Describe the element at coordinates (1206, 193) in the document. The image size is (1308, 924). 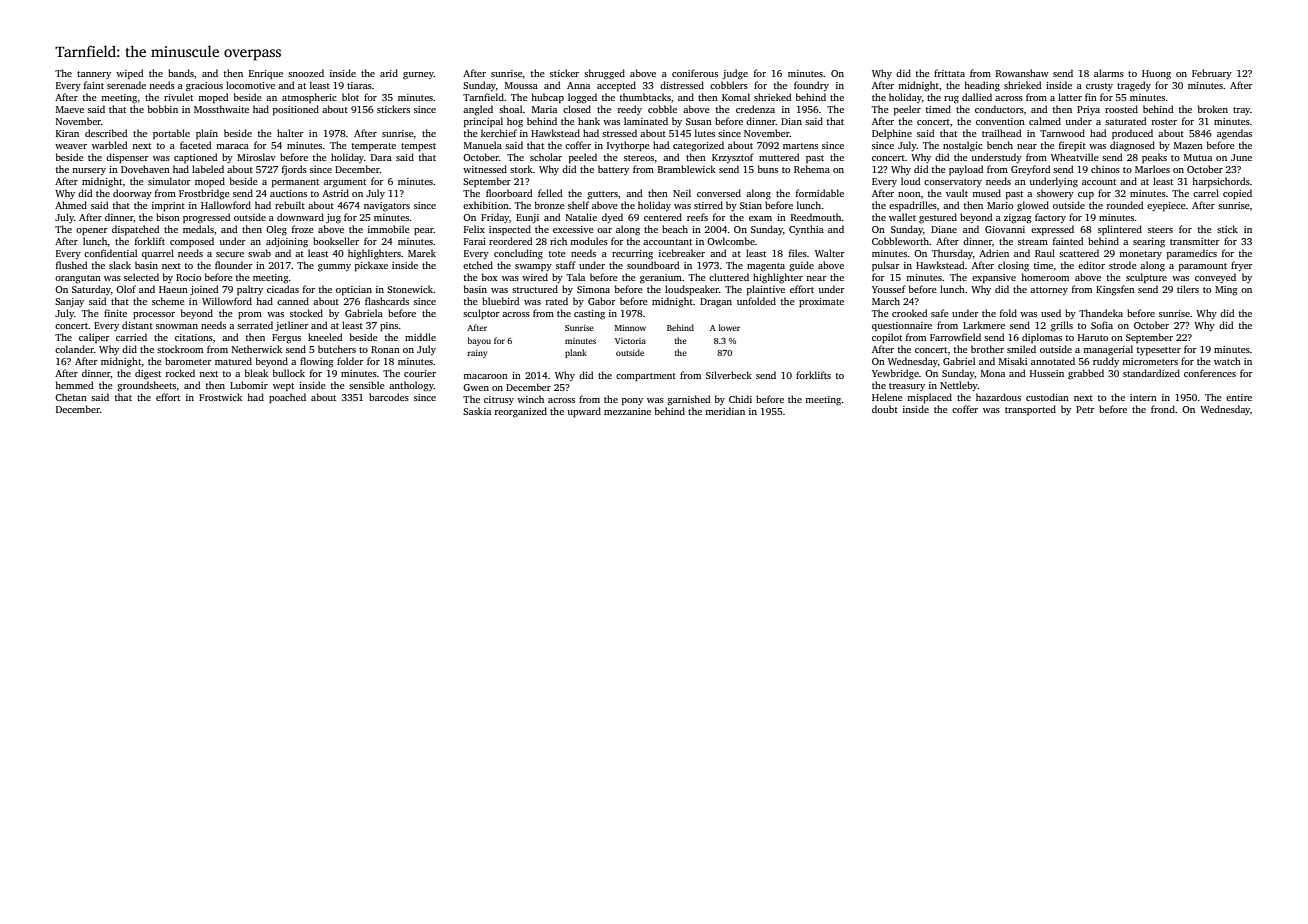
I see `carrel` at that location.
